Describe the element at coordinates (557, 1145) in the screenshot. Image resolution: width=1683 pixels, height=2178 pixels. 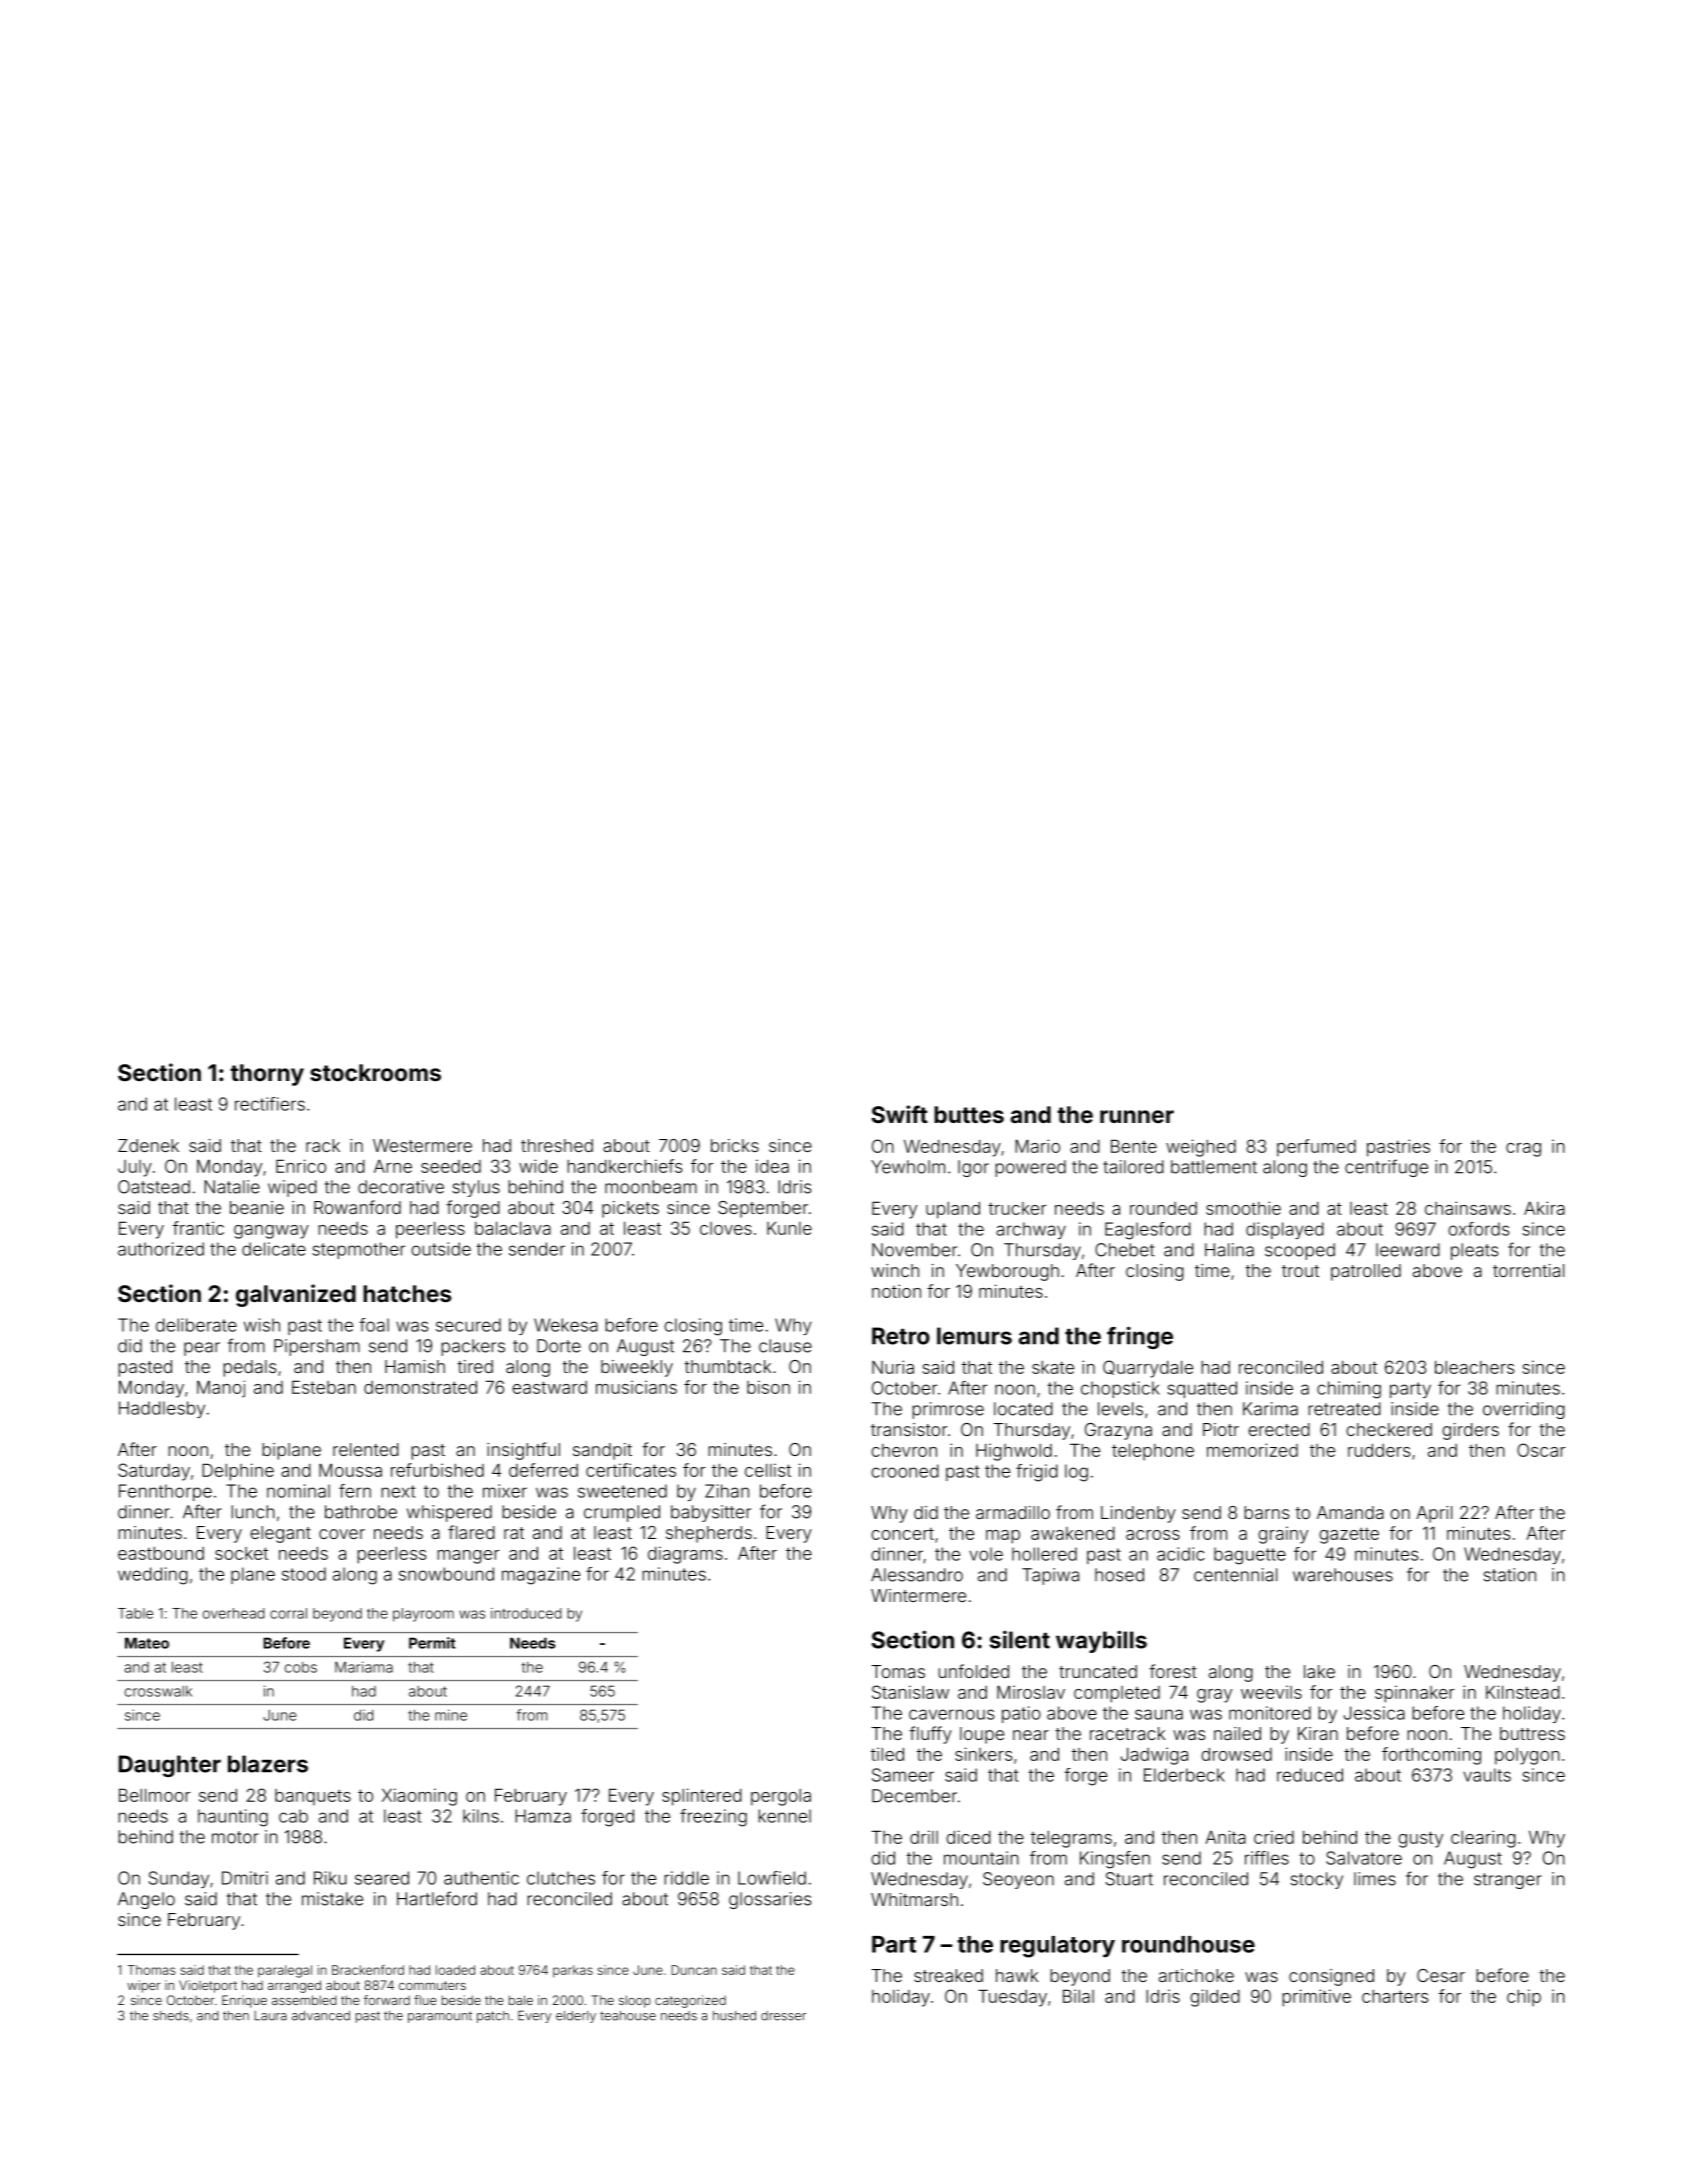
I see `threshed` at that location.
